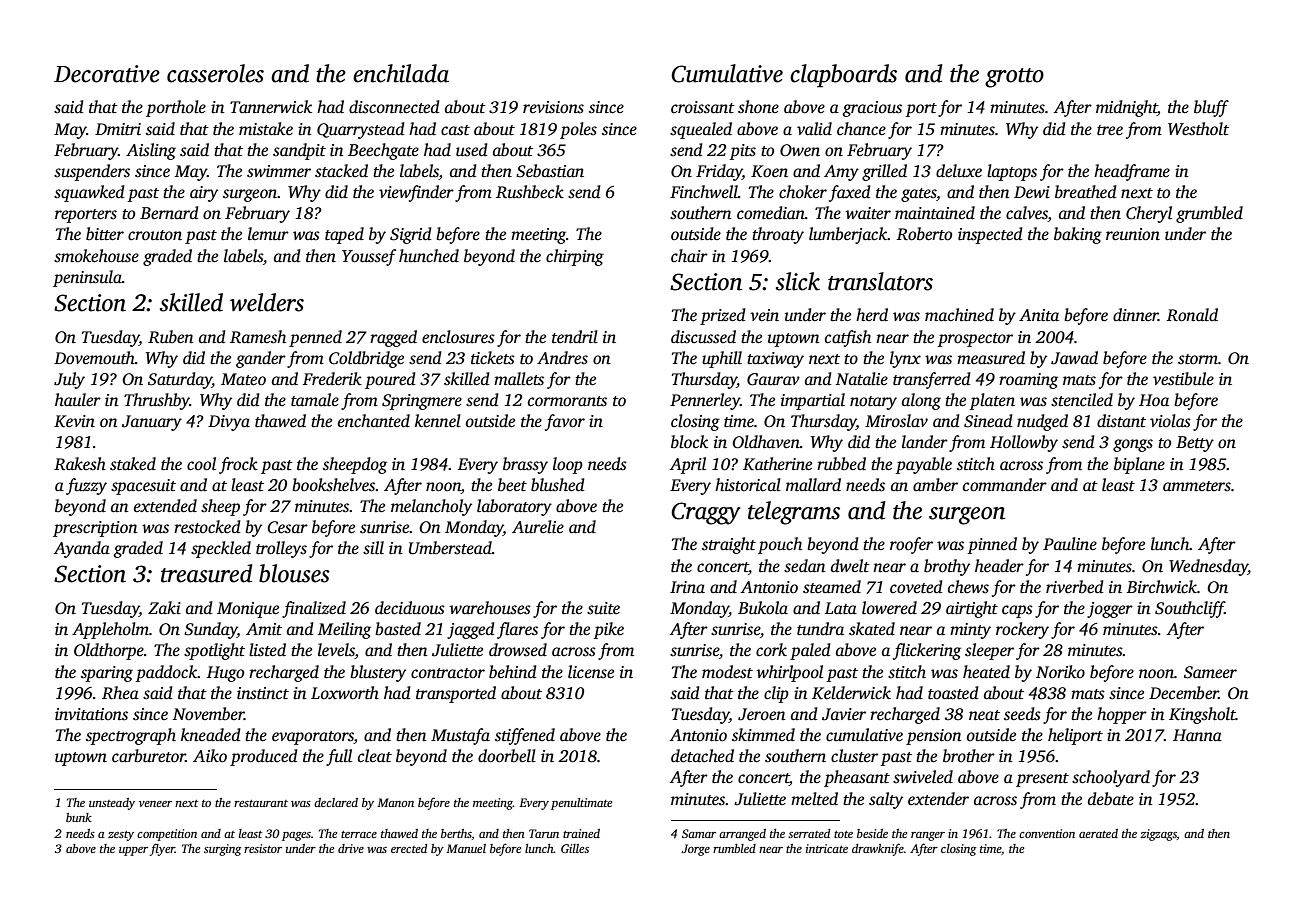 Image resolution: width=1308 pixels, height=924 pixels. I want to click on chews, so click(968, 587).
